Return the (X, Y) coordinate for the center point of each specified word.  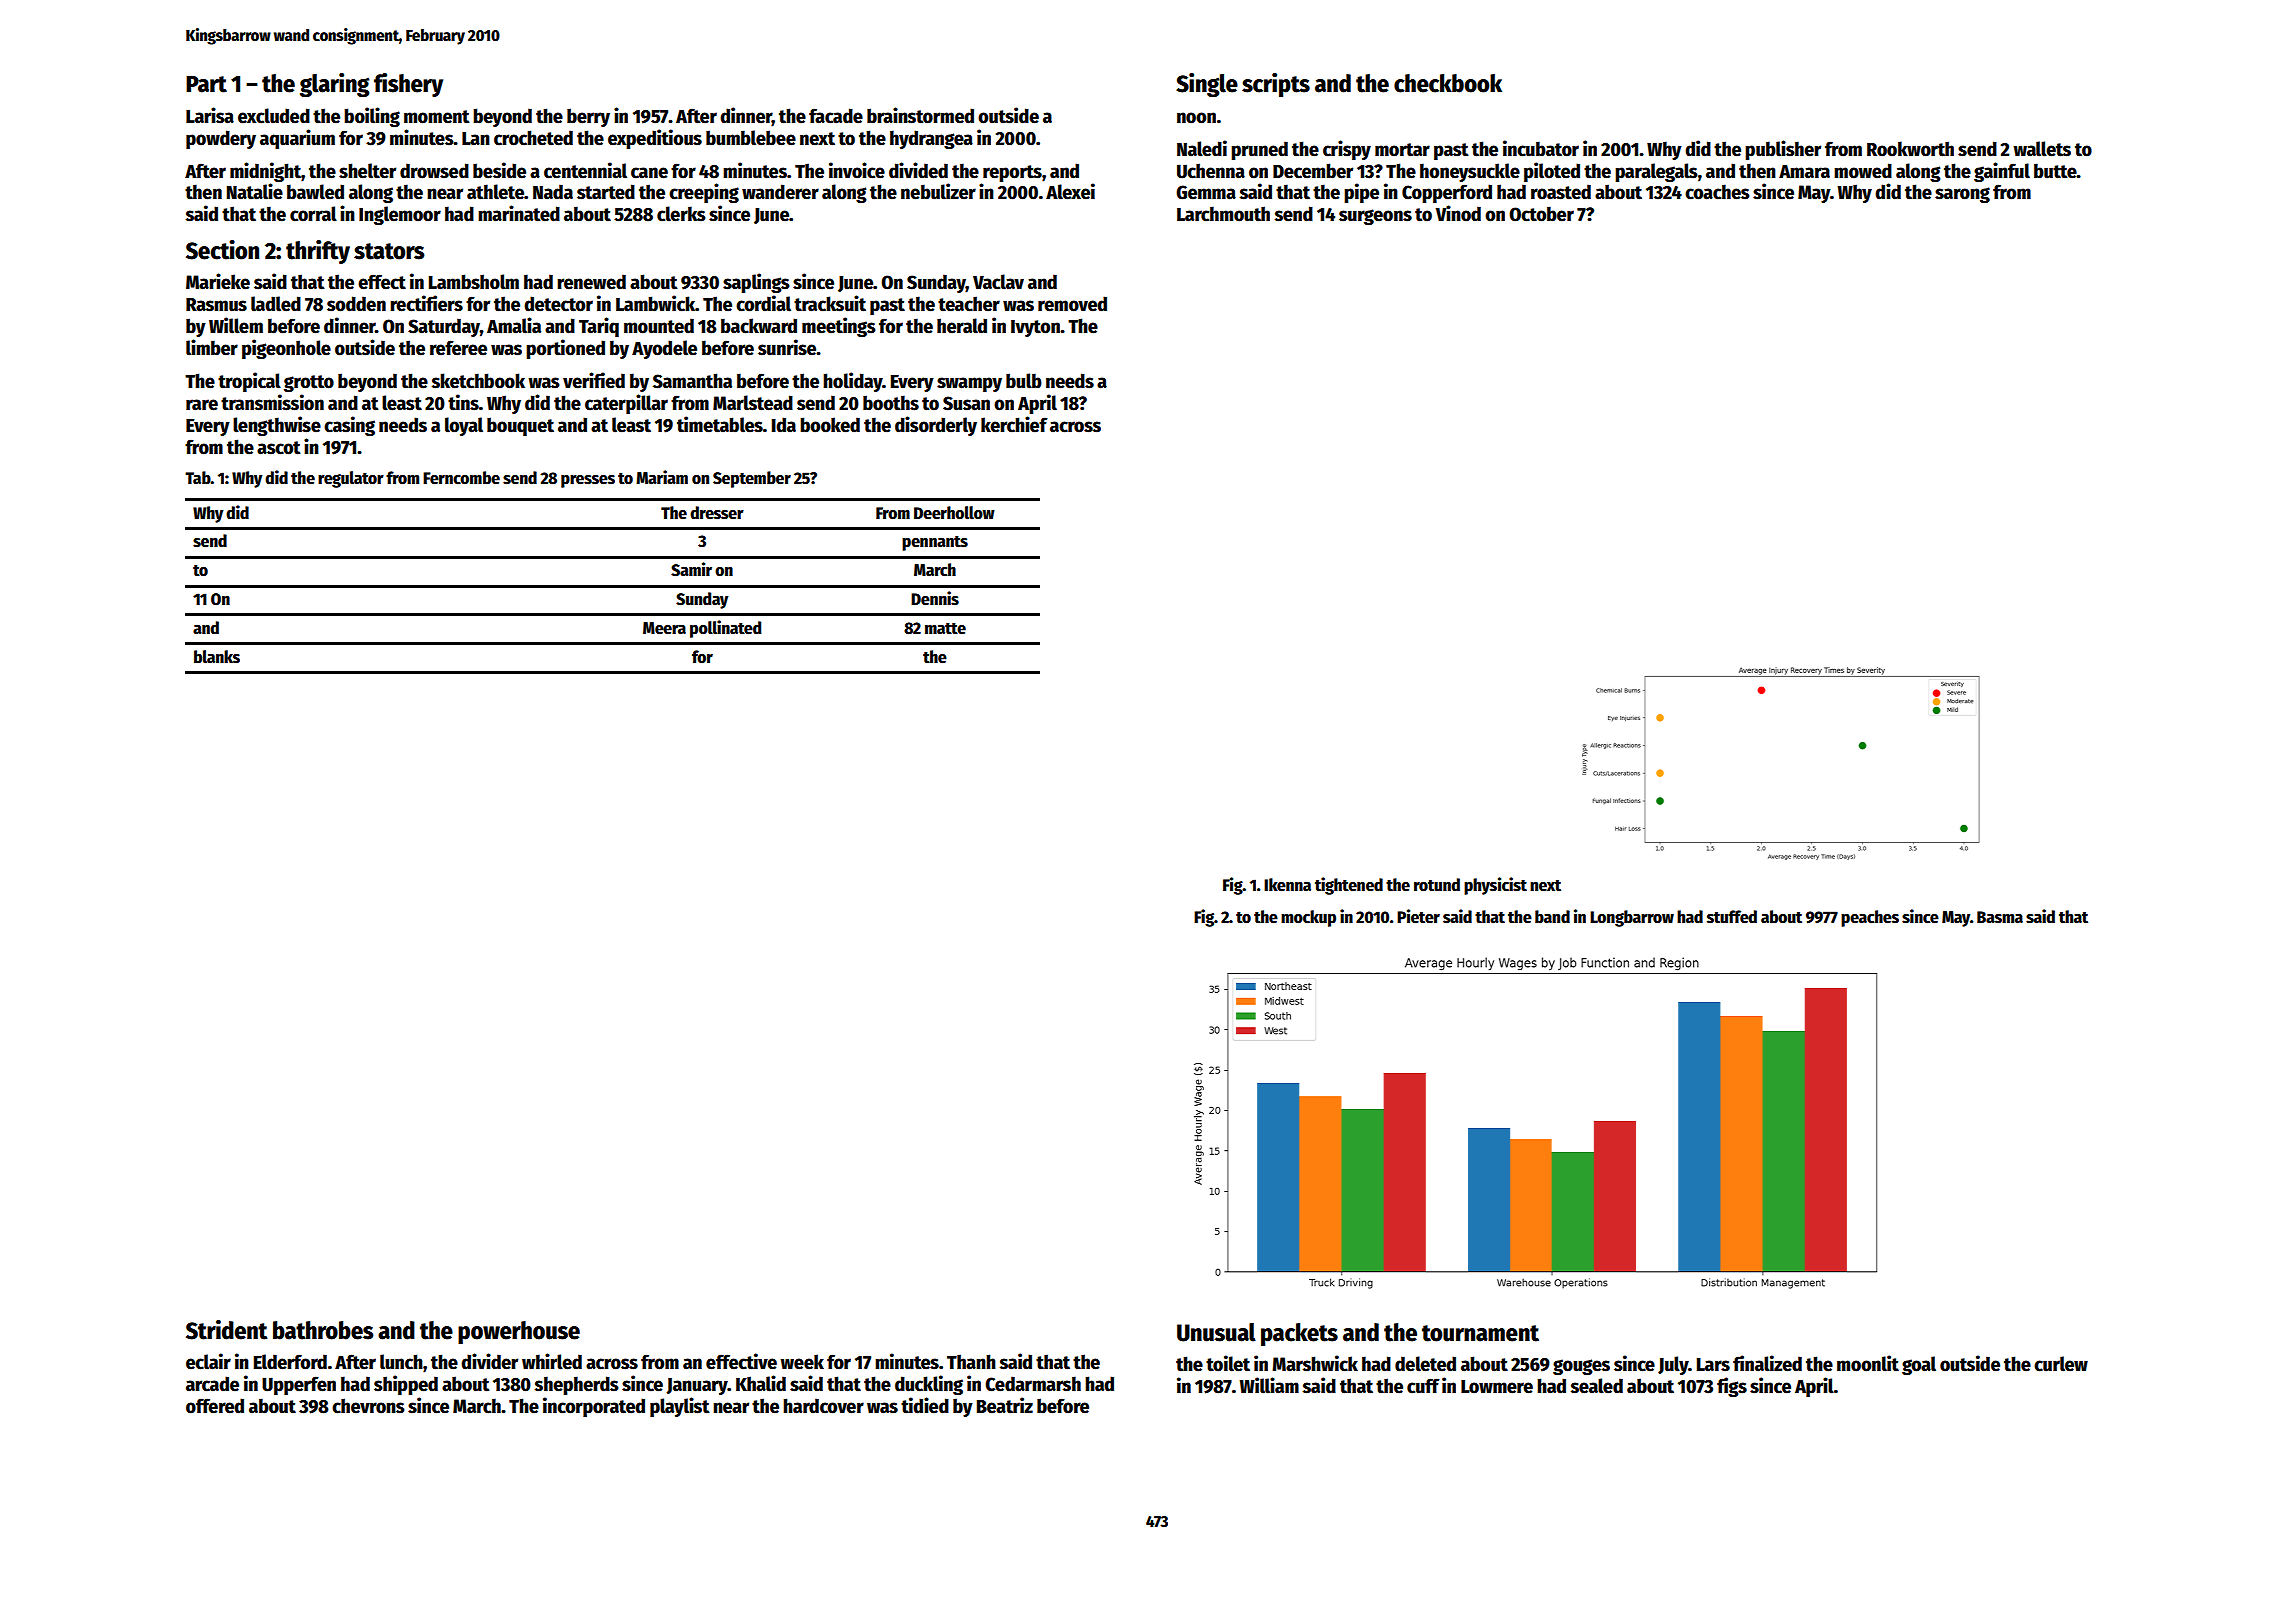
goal (1919, 1365)
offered (215, 1406)
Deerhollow (954, 513)
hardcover (823, 1406)
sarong (1962, 195)
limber (212, 347)
